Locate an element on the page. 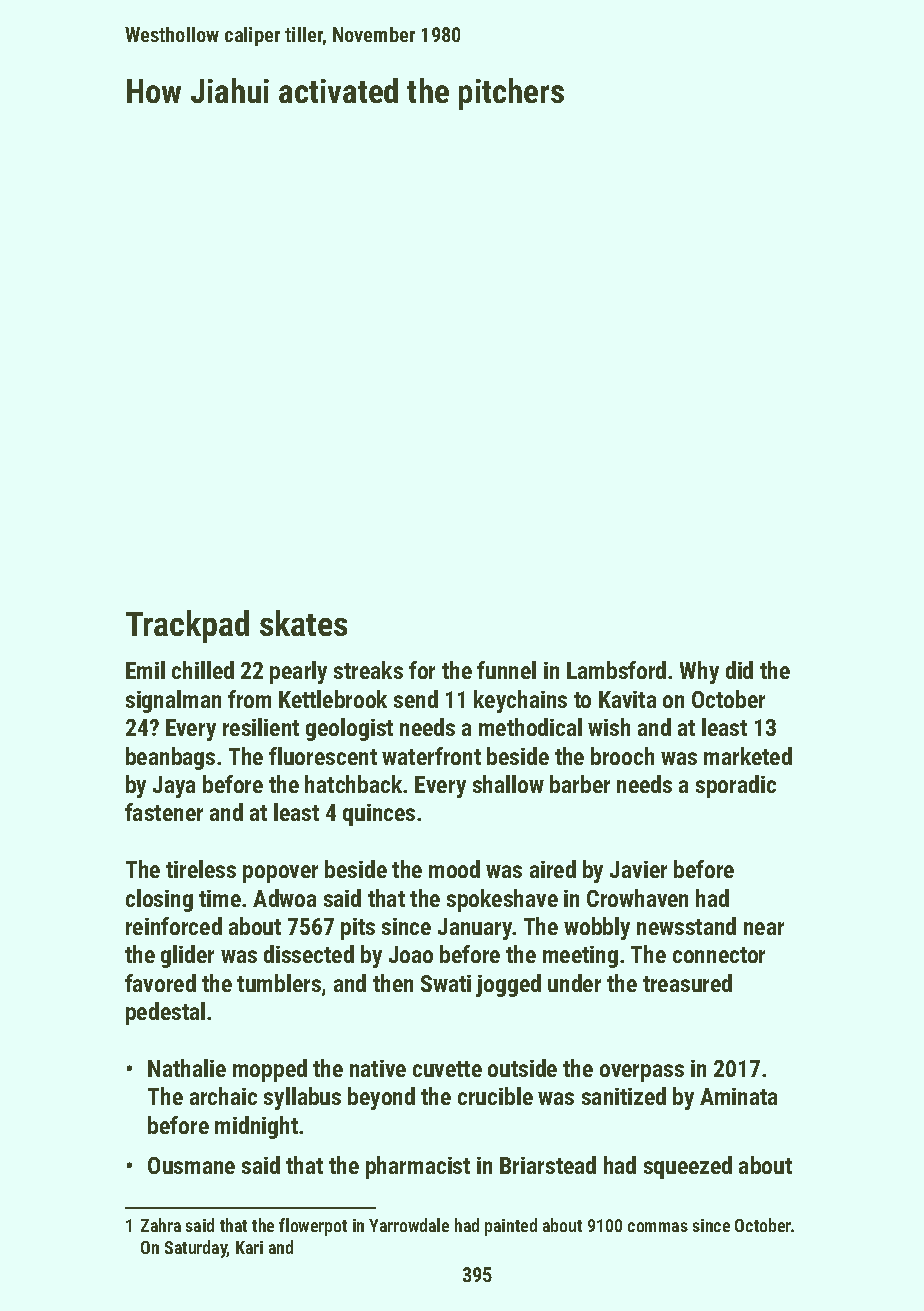  did is located at coordinates (739, 670).
